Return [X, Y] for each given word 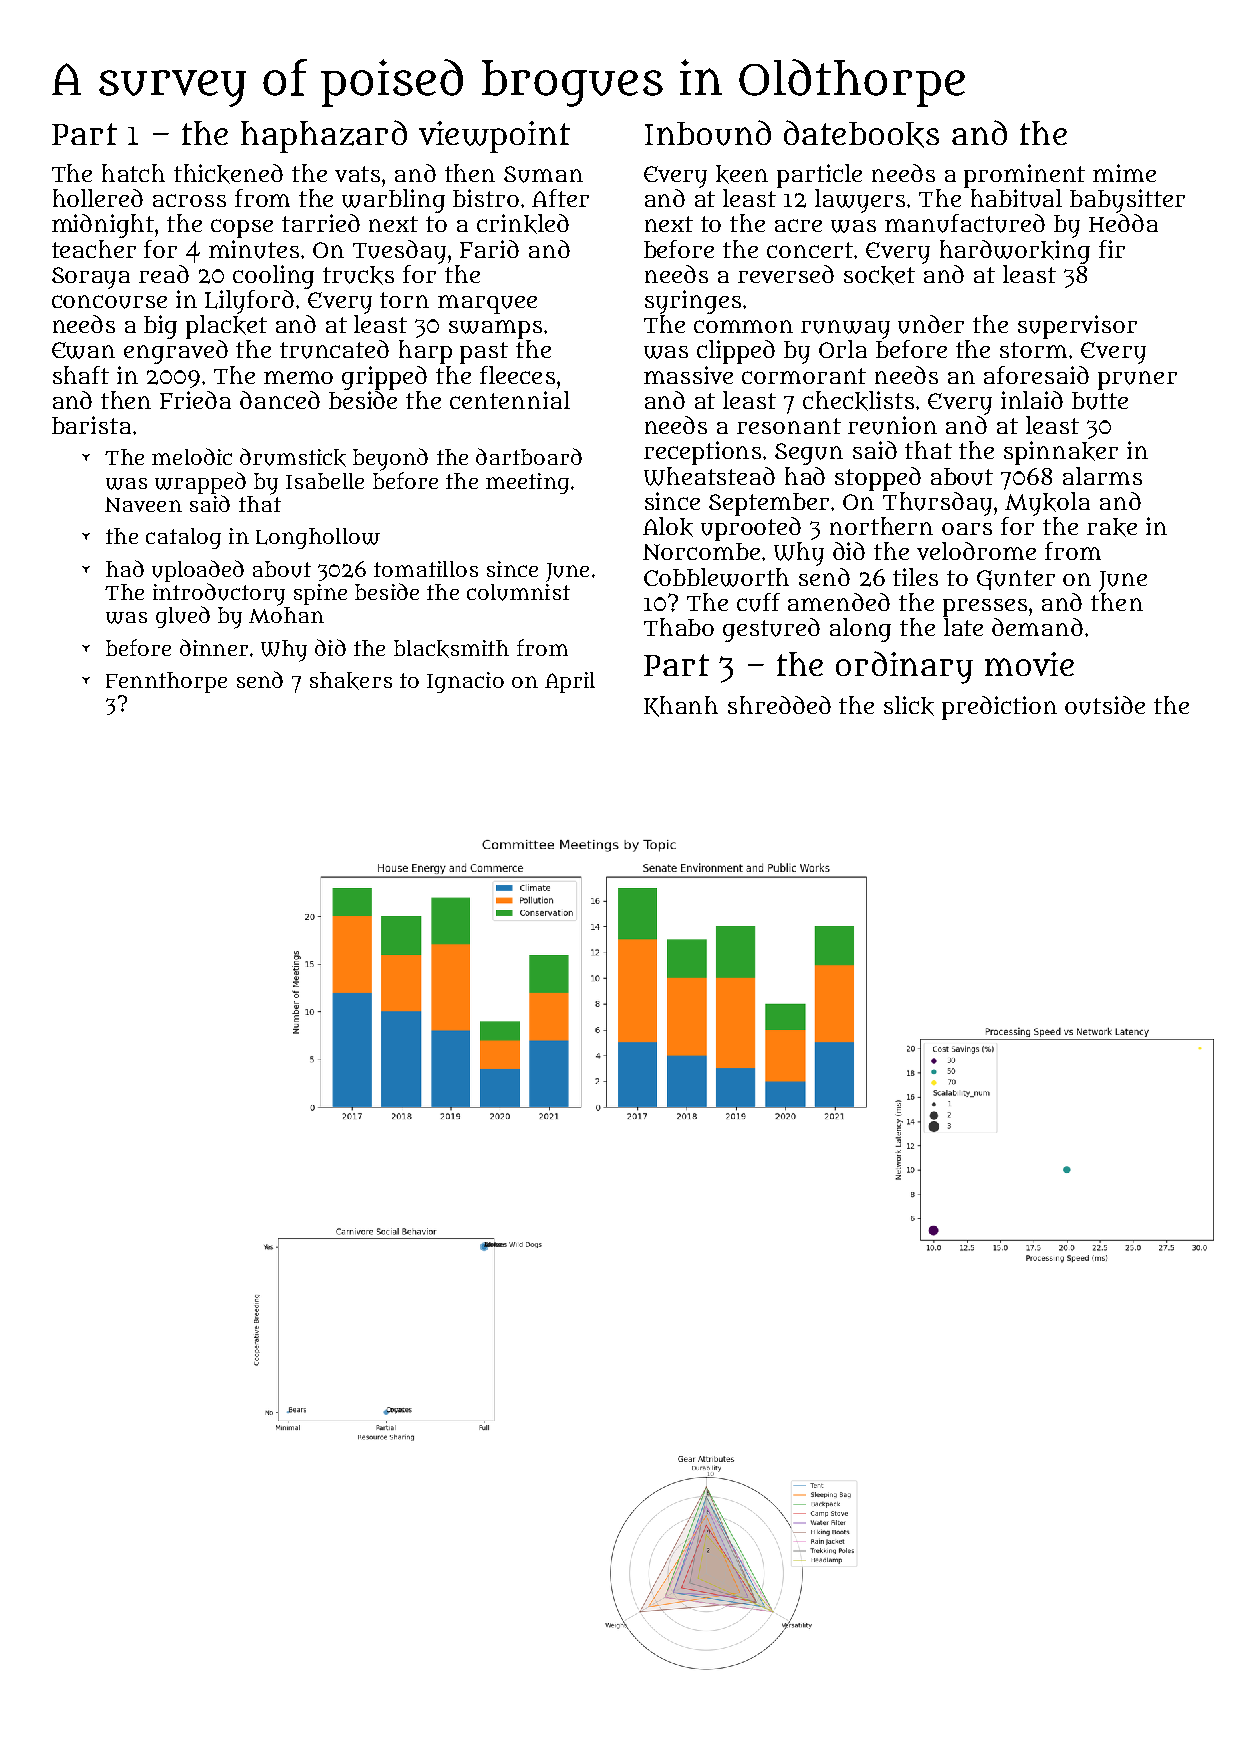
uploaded [198, 571]
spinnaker [1061, 453]
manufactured [965, 223]
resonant [789, 426]
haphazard [324, 136]
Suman [543, 174]
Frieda [195, 400]
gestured [771, 630]
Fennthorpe [166, 682]
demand [1037, 627]
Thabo [679, 627]
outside [1105, 705]
